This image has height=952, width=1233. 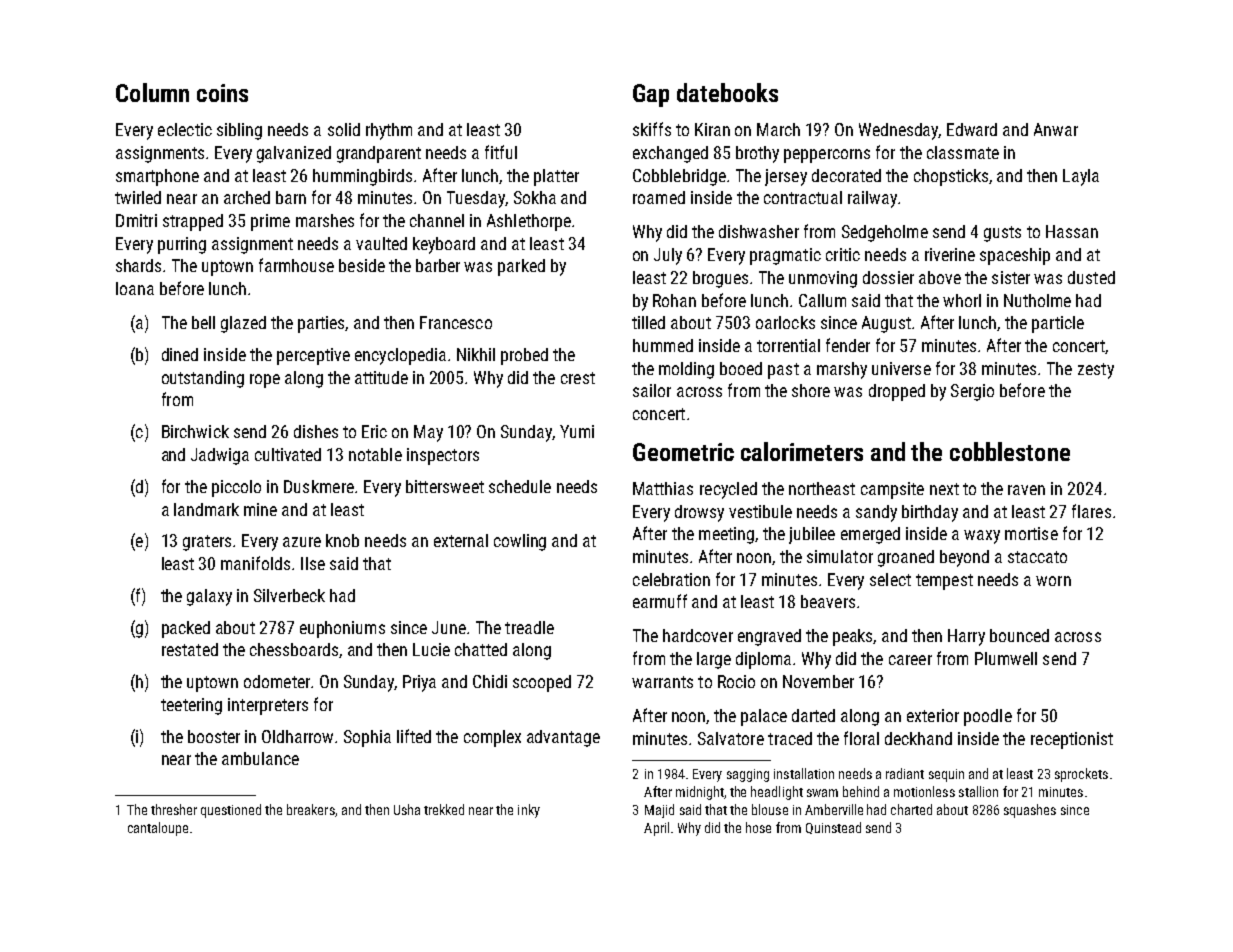 I want to click on Wednesday, so click(x=899, y=131).
